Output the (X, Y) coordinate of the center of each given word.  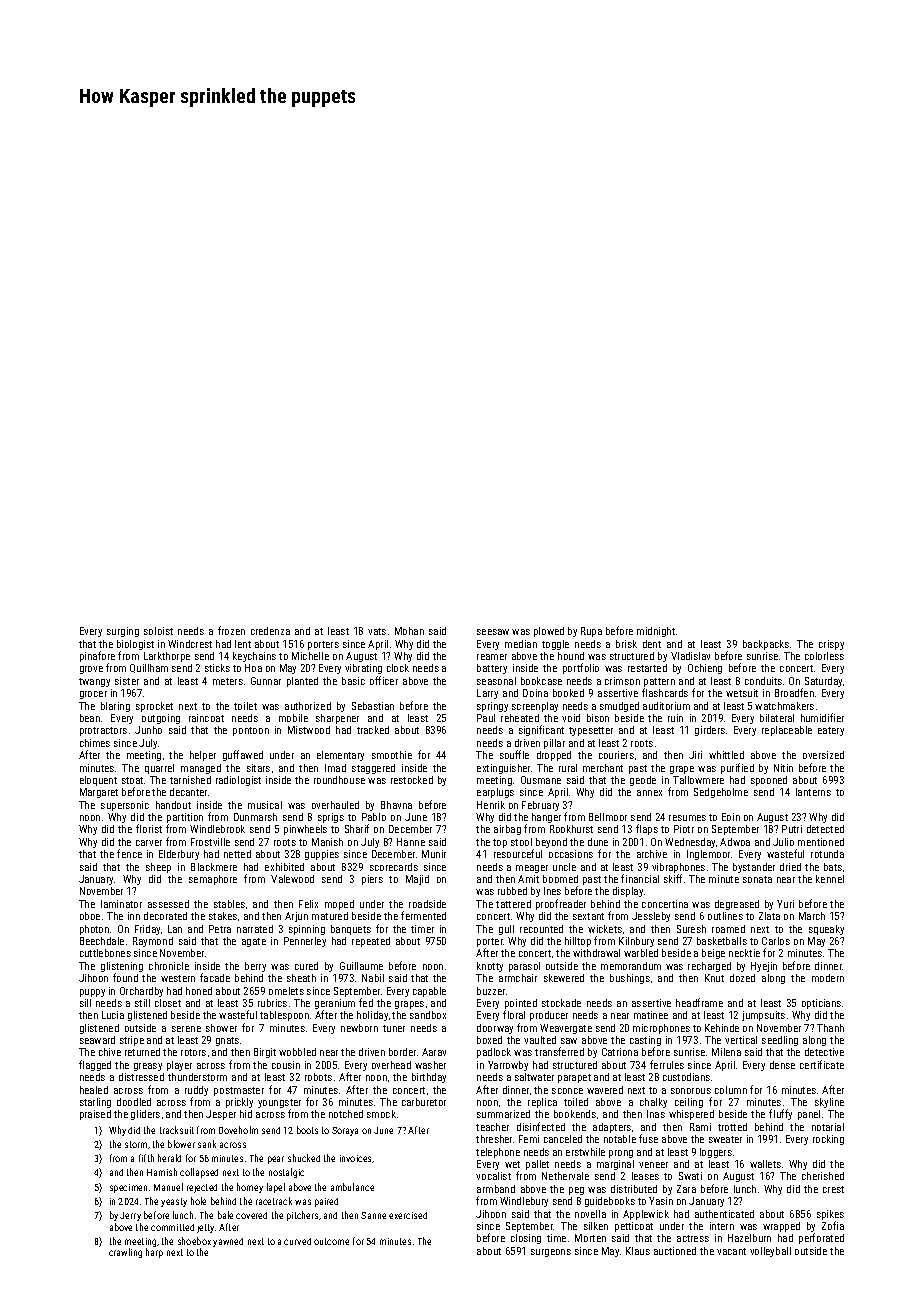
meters (228, 681)
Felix (308, 904)
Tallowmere (698, 780)
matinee (651, 1015)
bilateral (777, 718)
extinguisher (503, 769)
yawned (228, 1242)
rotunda (827, 854)
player (179, 1066)
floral (514, 1014)
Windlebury (524, 1202)
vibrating (363, 669)
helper (203, 756)
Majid (417, 880)
